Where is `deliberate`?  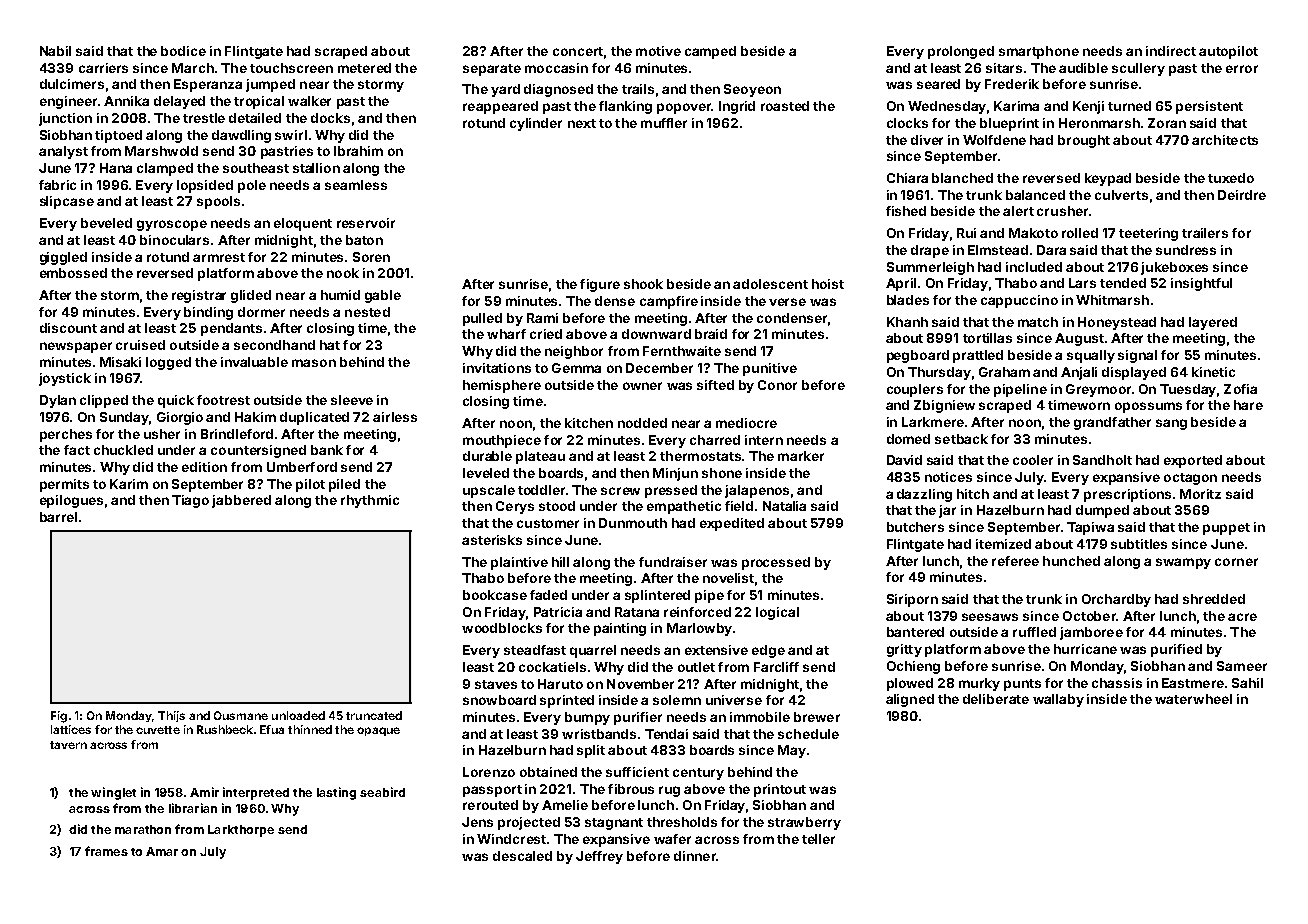
deliberate is located at coordinates (996, 699).
